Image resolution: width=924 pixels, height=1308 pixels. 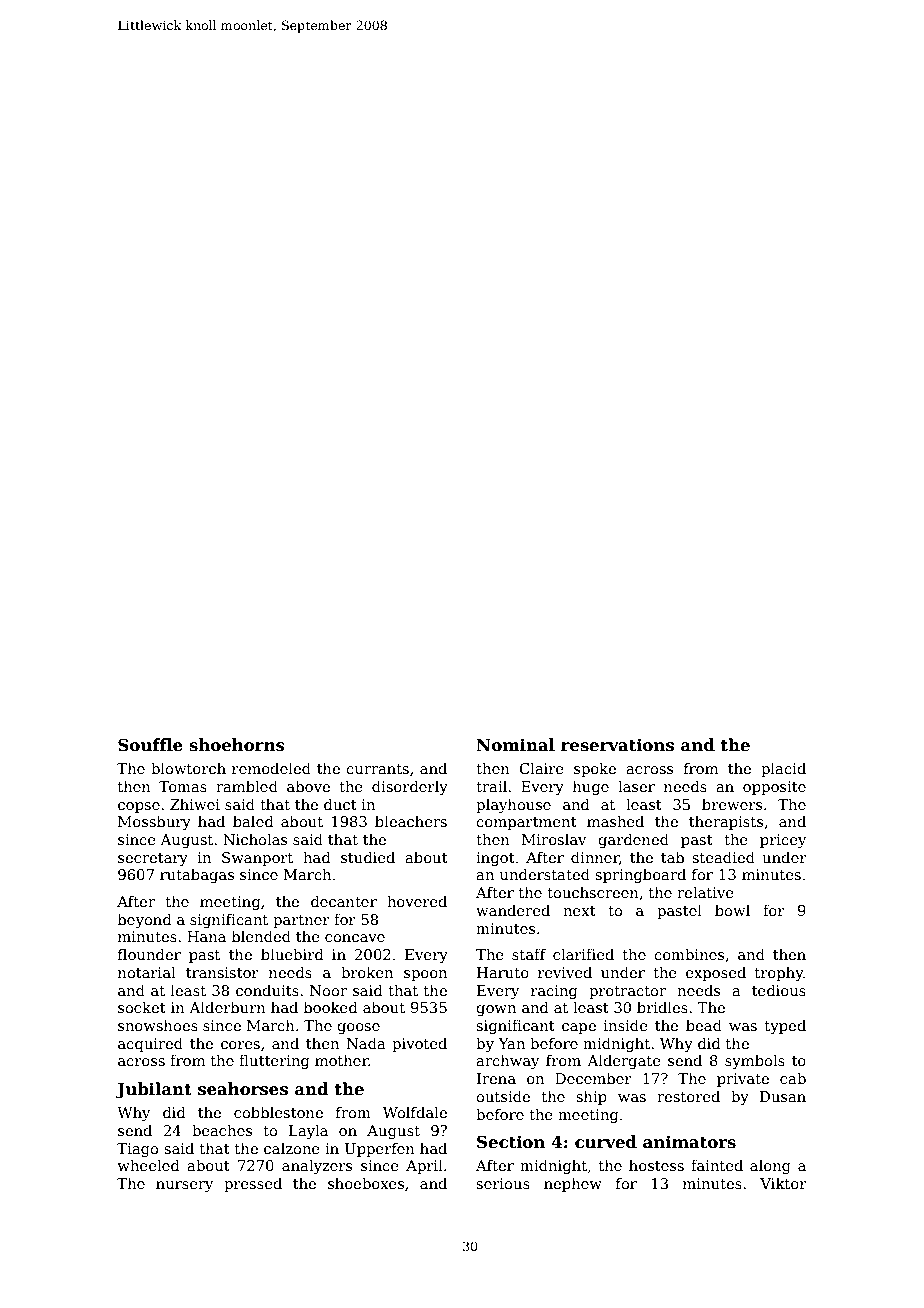 I want to click on bowl, so click(x=732, y=910).
